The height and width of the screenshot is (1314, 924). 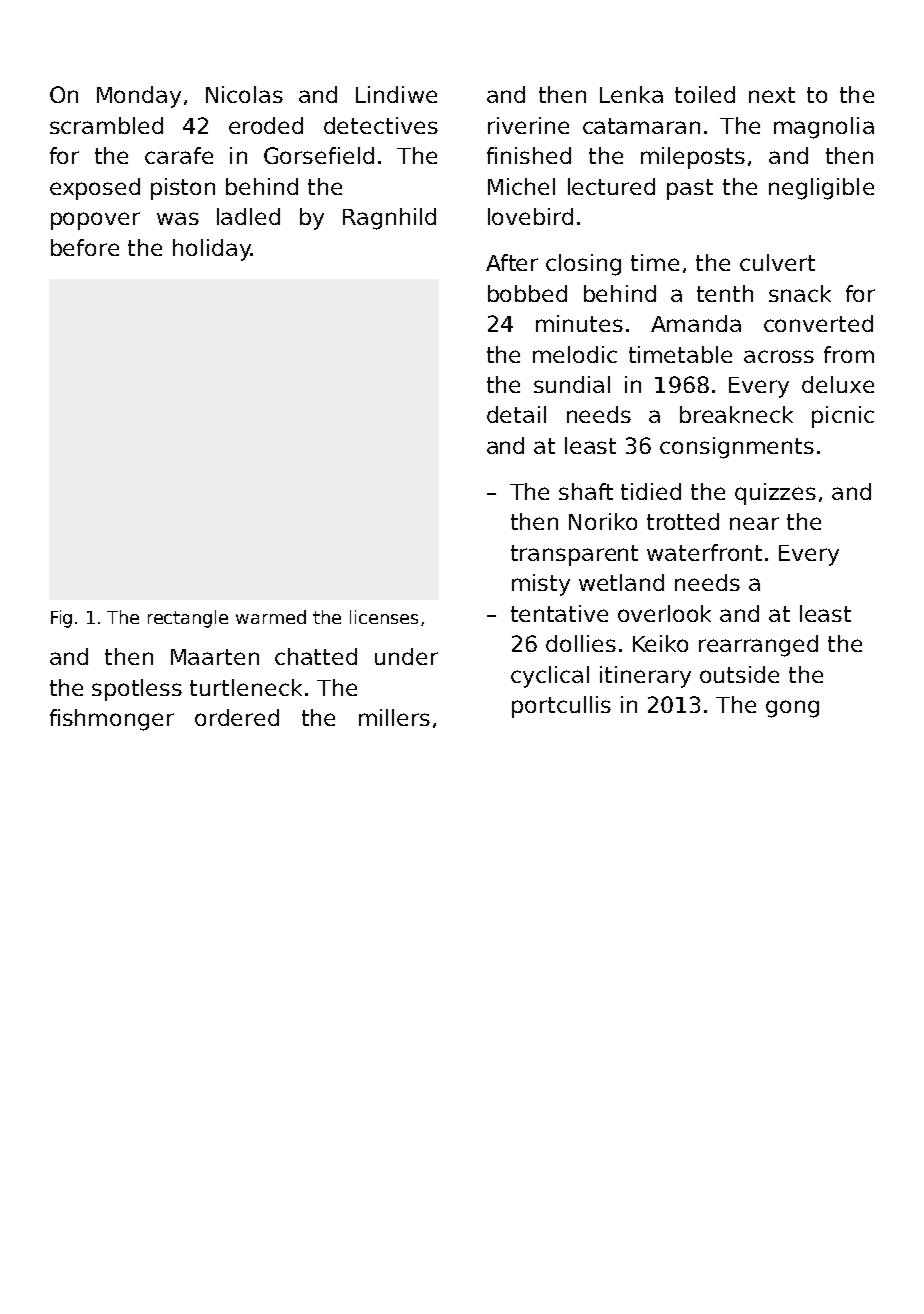 I want to click on lovebird, so click(x=530, y=216).
